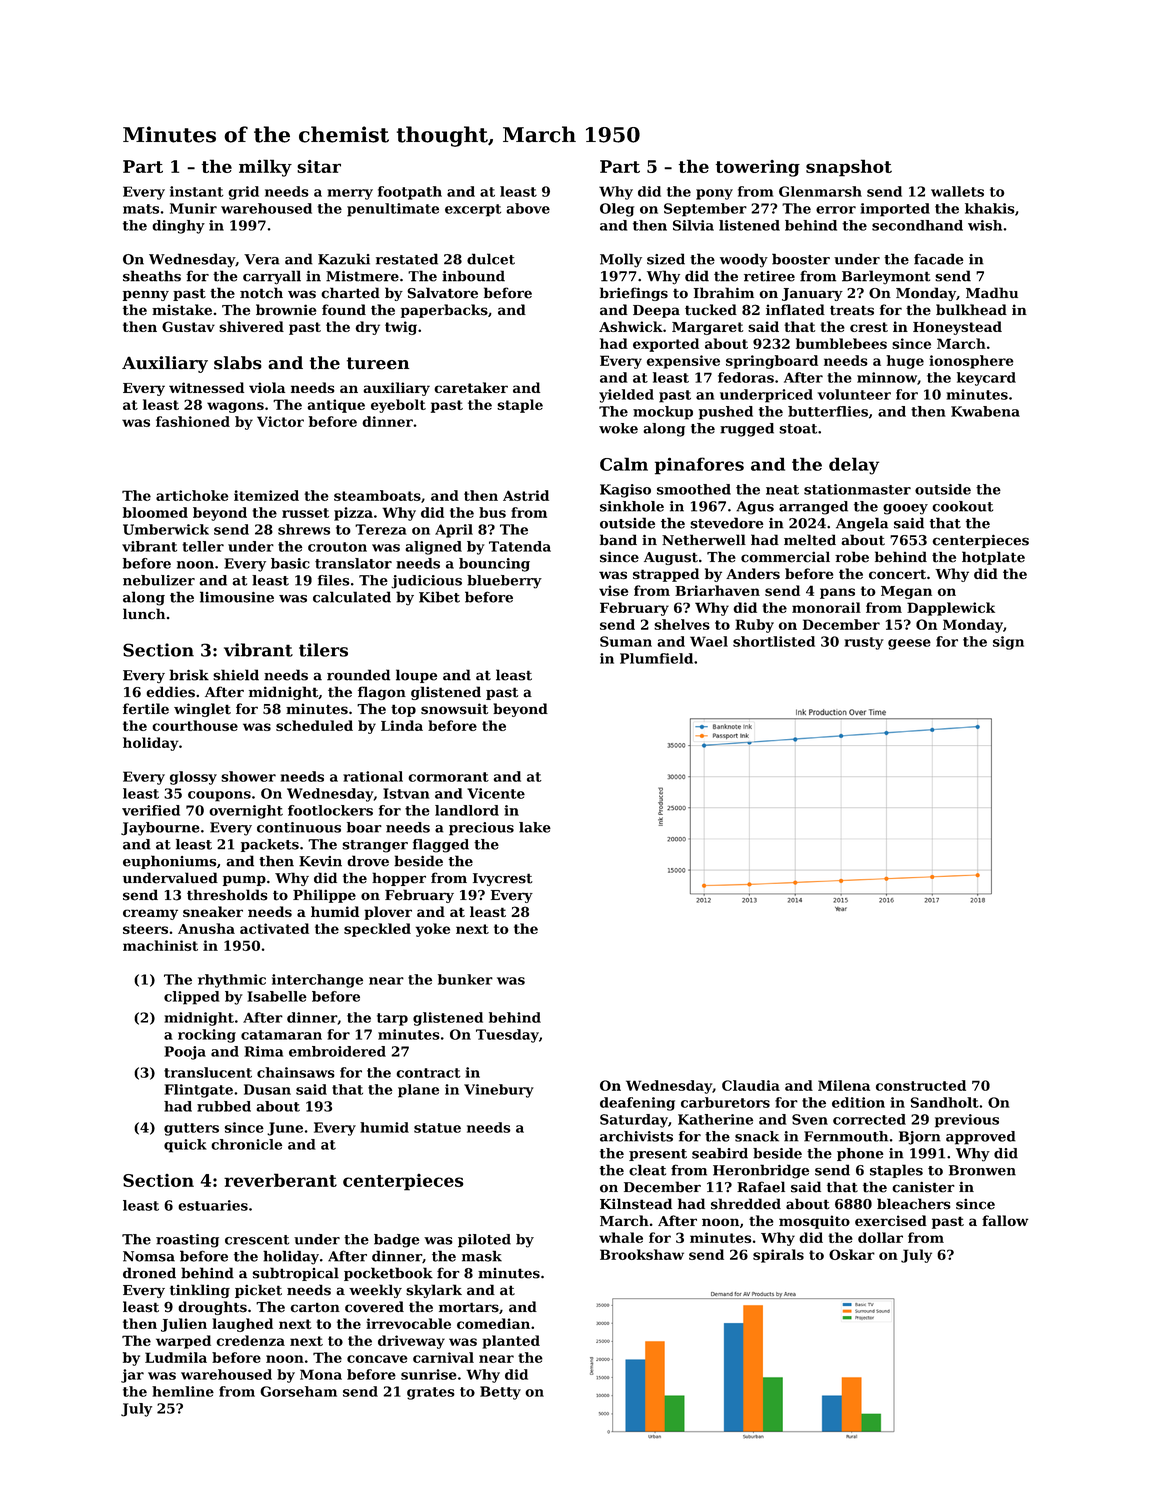  I want to click on scheduled, so click(314, 725).
